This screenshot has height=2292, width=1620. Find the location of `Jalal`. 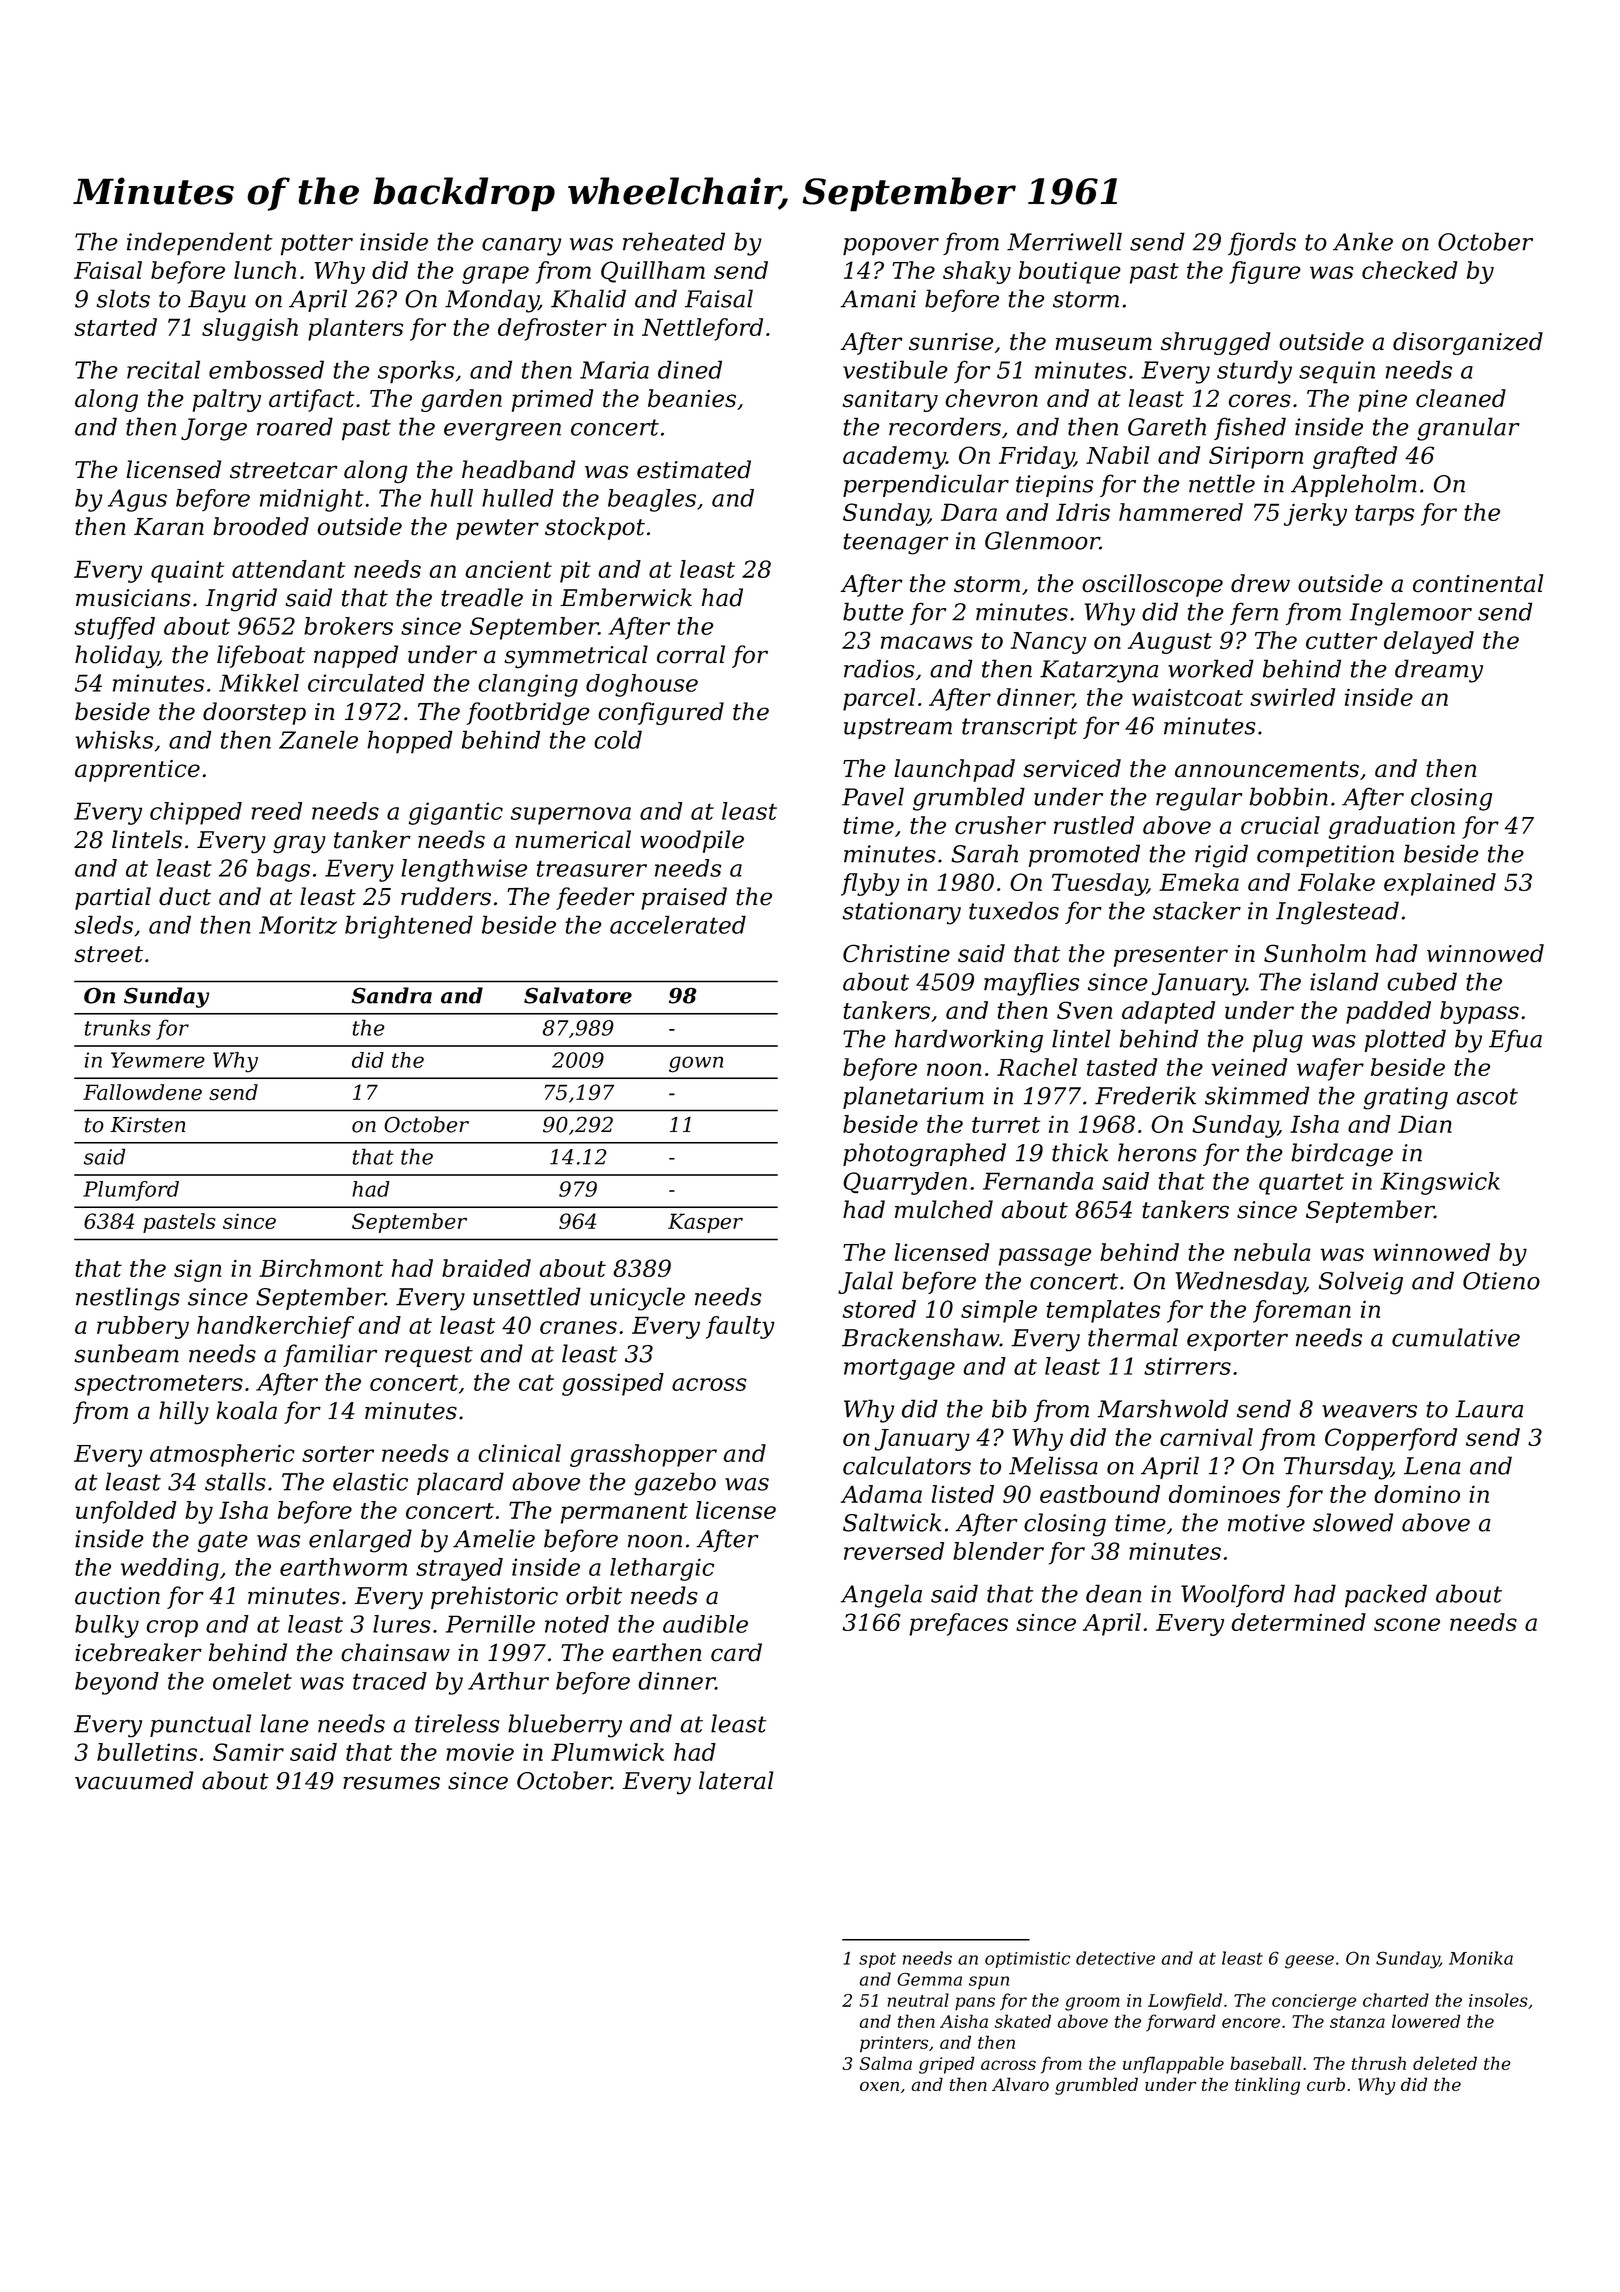

Jalal is located at coordinates (865, 1282).
